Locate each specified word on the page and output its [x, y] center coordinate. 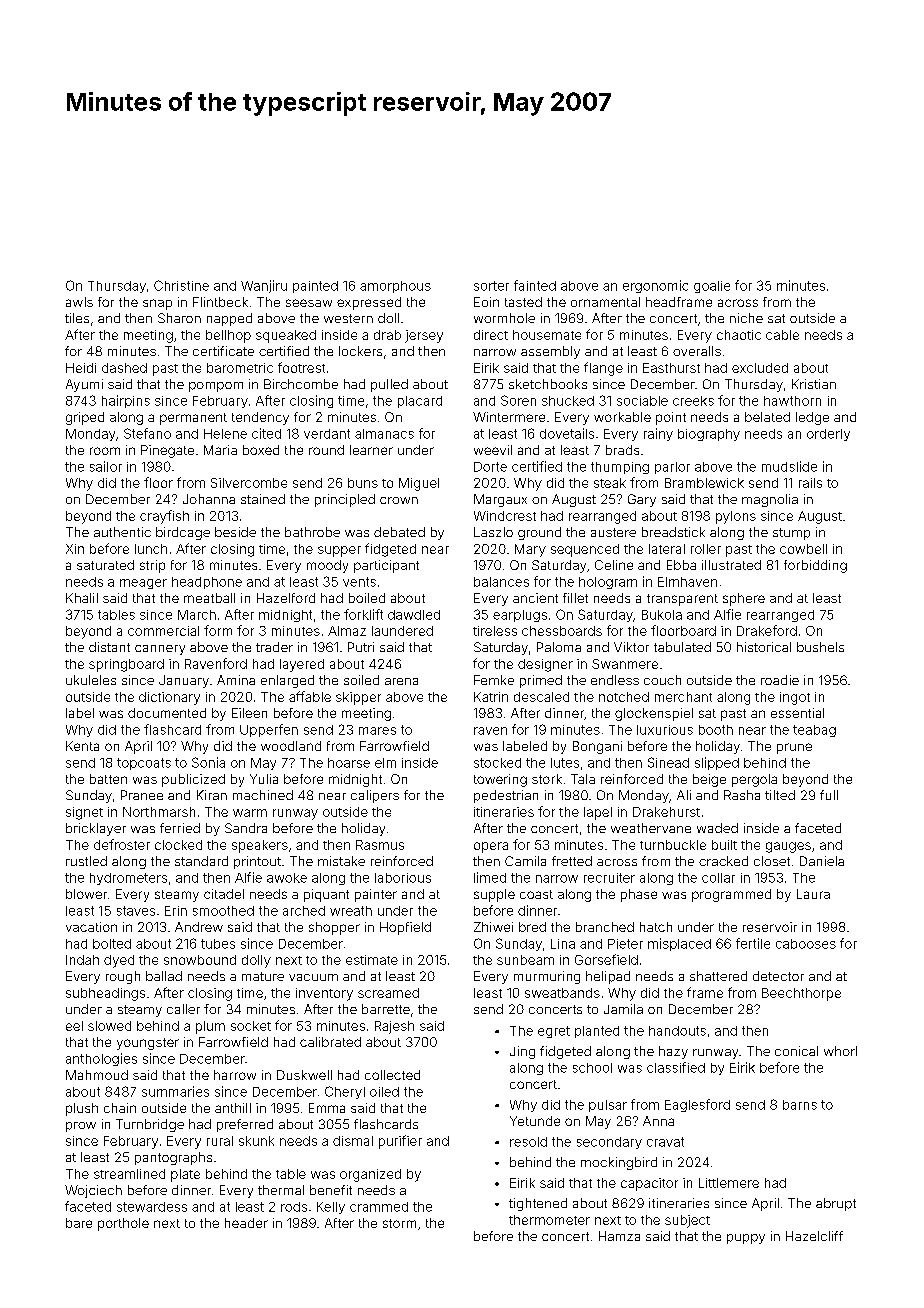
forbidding [815, 566]
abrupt [836, 1204]
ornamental [605, 302]
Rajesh [394, 1027]
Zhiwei [493, 927]
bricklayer [96, 829]
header [246, 1223]
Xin [75, 549]
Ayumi [84, 385]
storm [399, 1223]
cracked [723, 861]
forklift [363, 614]
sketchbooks [548, 384]
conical [796, 1051]
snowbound [200, 960]
